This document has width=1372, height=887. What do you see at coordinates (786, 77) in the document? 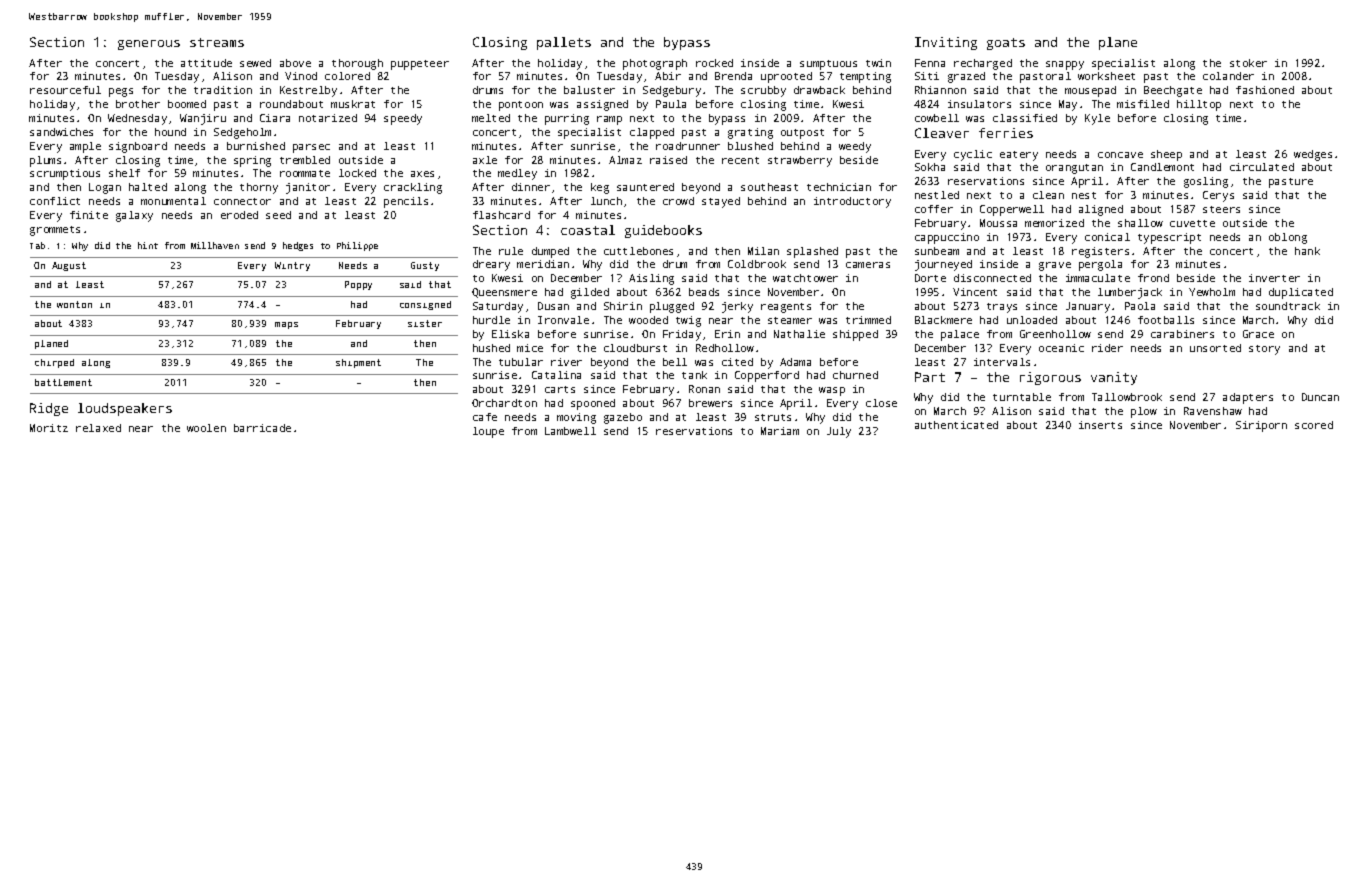
I see `uprooted` at bounding box center [786, 77].
